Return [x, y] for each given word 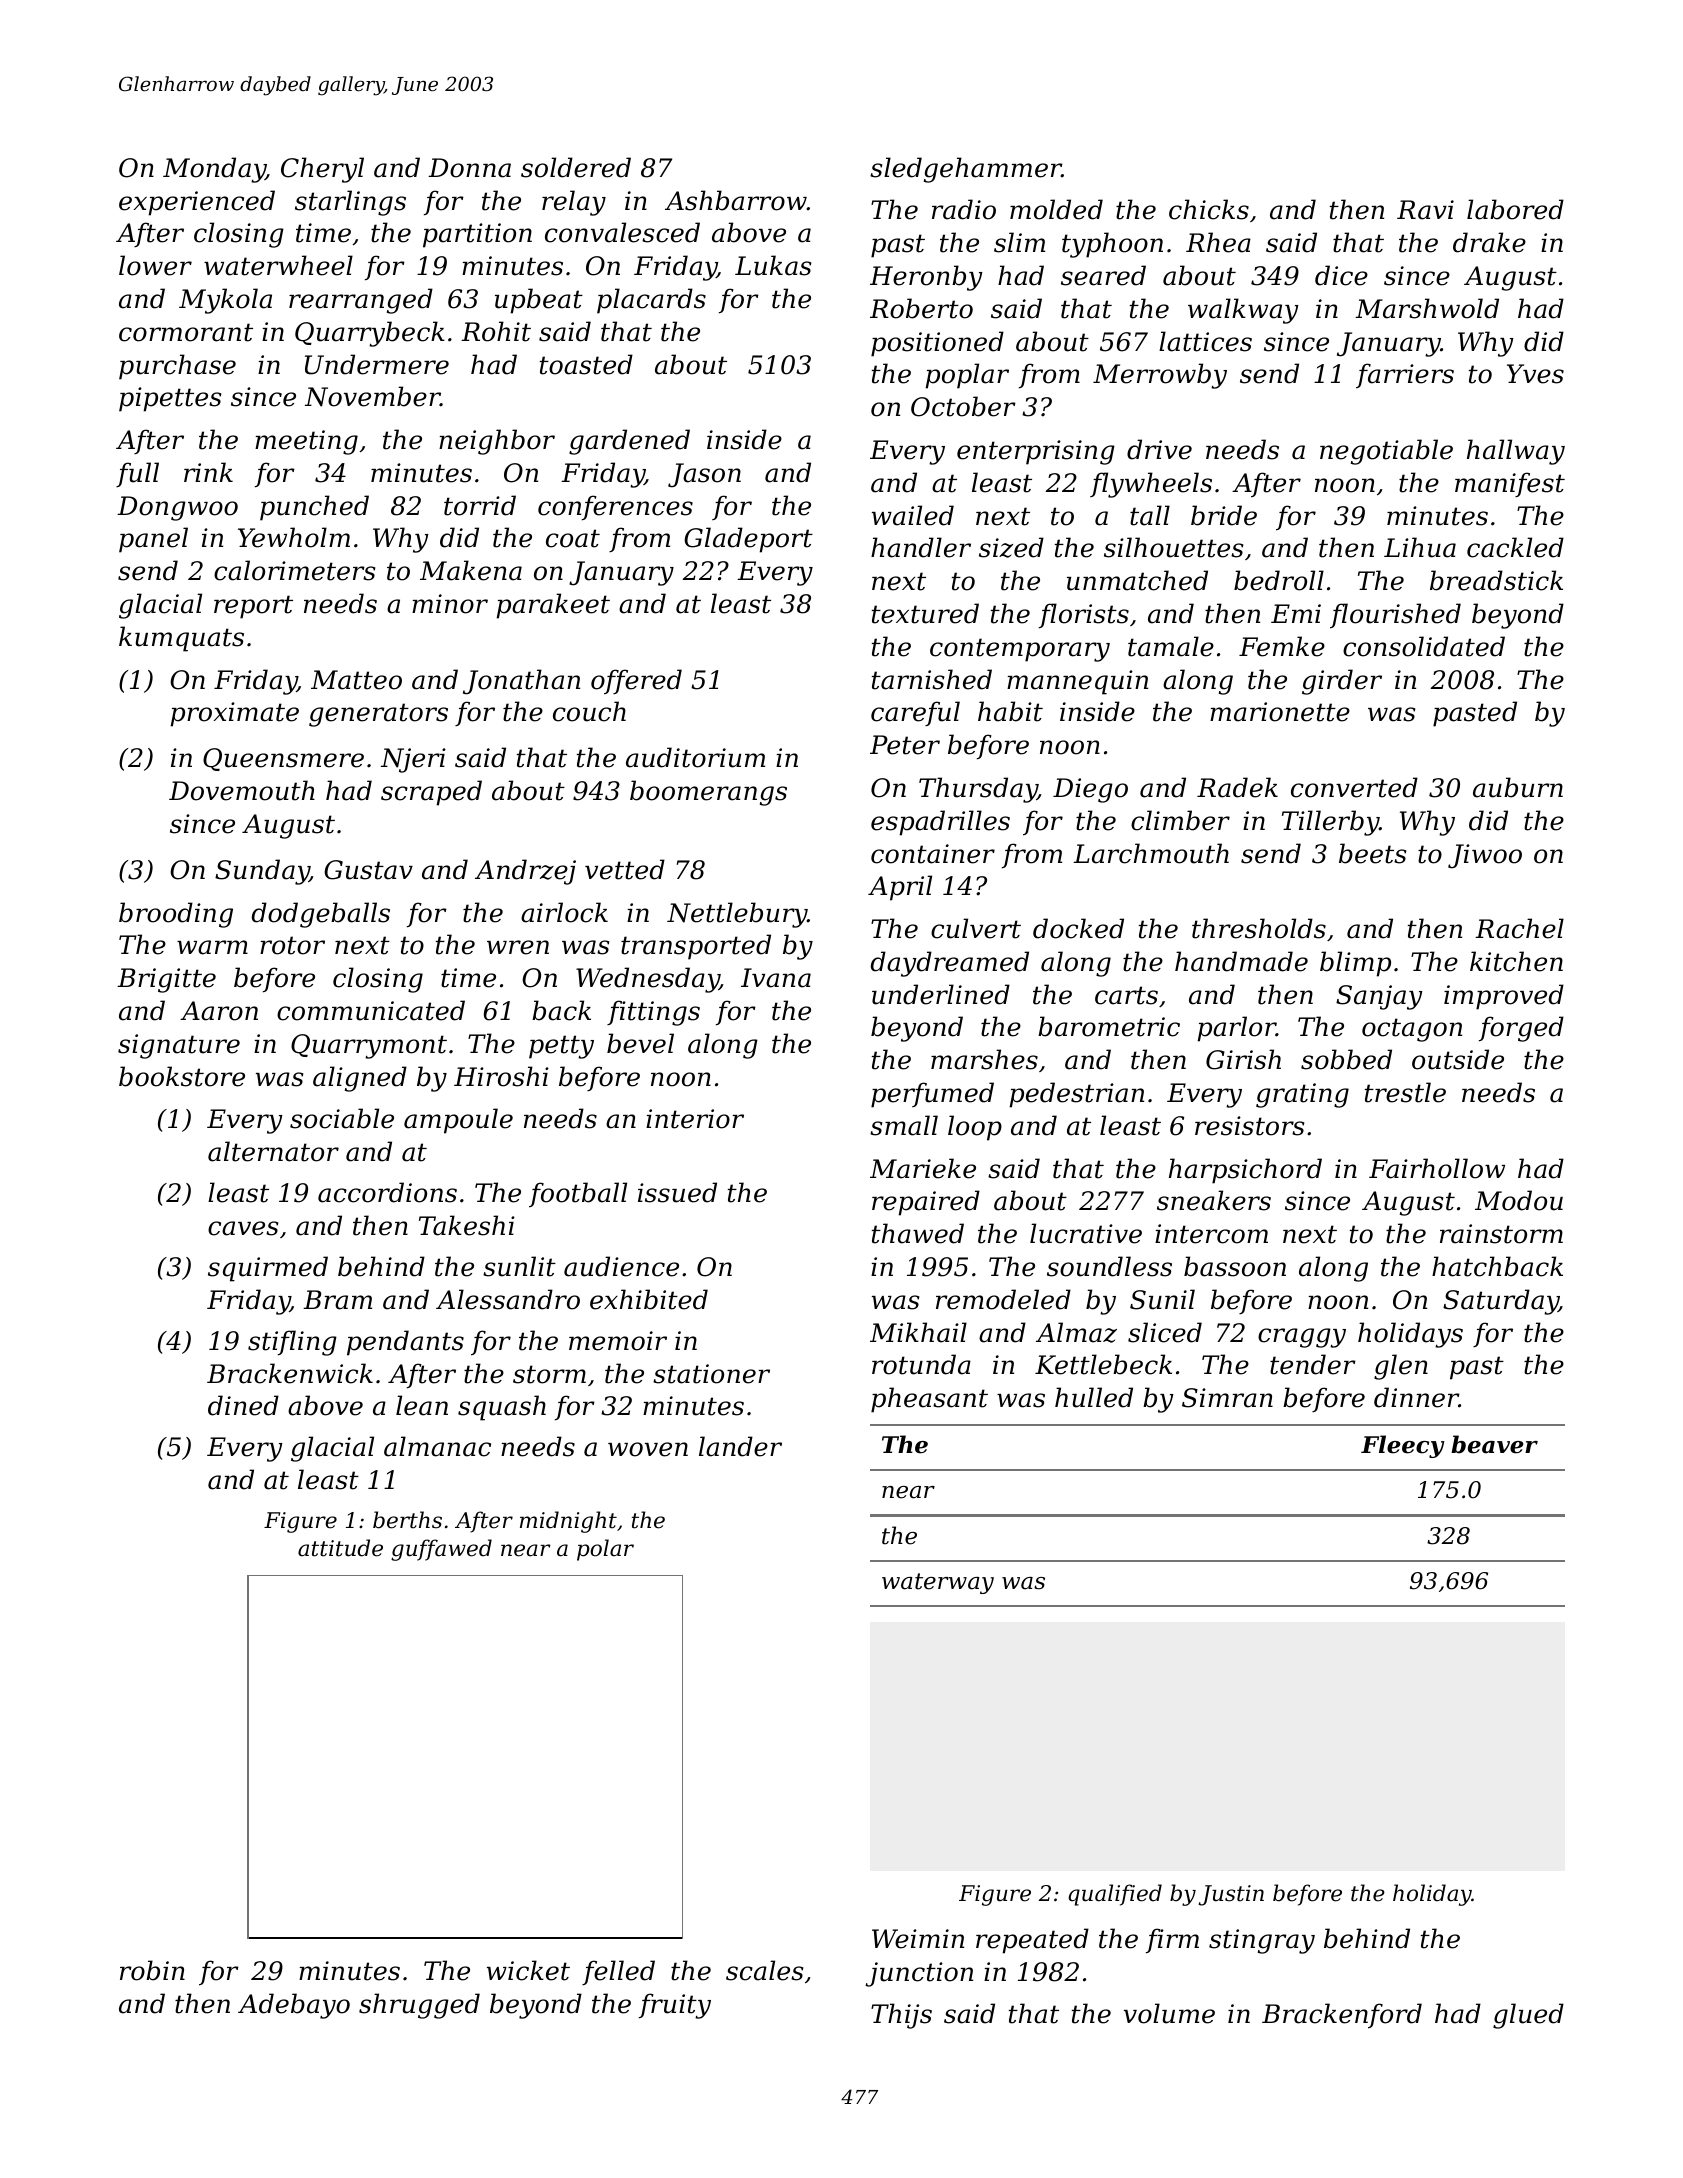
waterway [938, 1583]
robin [152, 1970]
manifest [1510, 484]
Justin [1231, 1895]
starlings [350, 203]
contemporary [1020, 650]
